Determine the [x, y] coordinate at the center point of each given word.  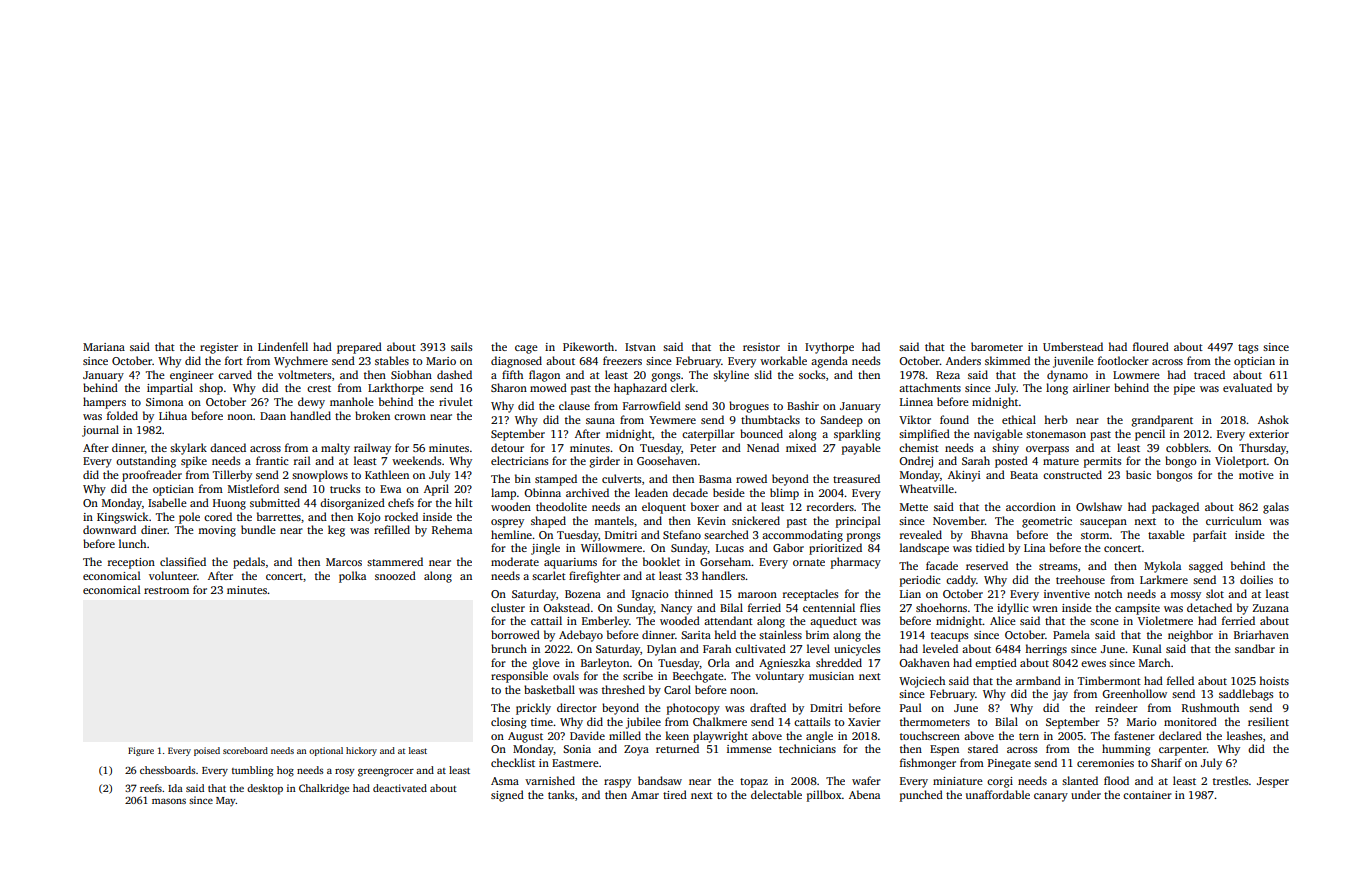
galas [1276, 508]
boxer [705, 506]
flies [870, 607]
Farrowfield [652, 405]
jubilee [643, 723]
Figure [141, 751]
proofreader [152, 476]
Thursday [1262, 449]
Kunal [1147, 648]
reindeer [1116, 707]
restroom [166, 590]
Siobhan [411, 374]
